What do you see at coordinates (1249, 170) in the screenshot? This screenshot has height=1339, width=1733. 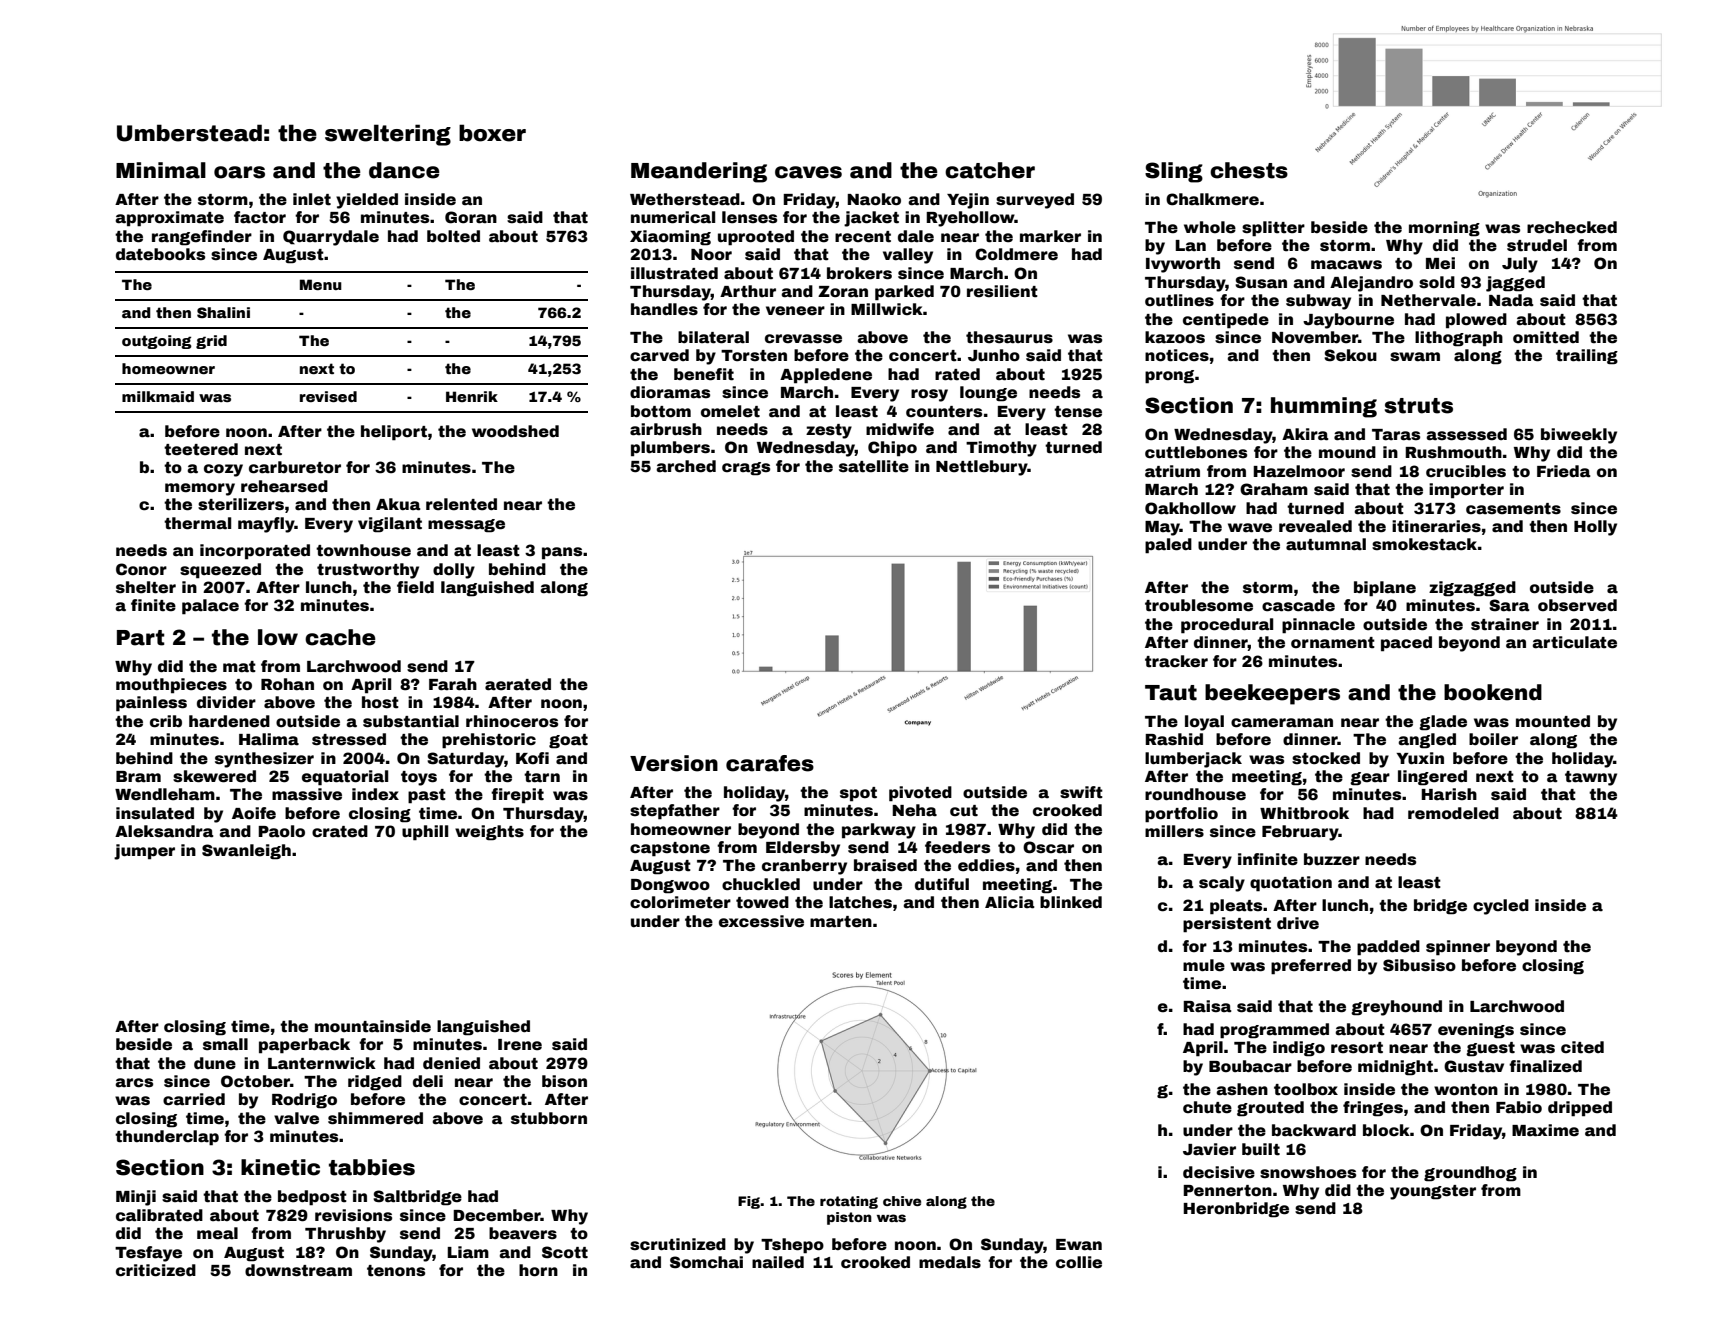 I see `chests` at bounding box center [1249, 170].
